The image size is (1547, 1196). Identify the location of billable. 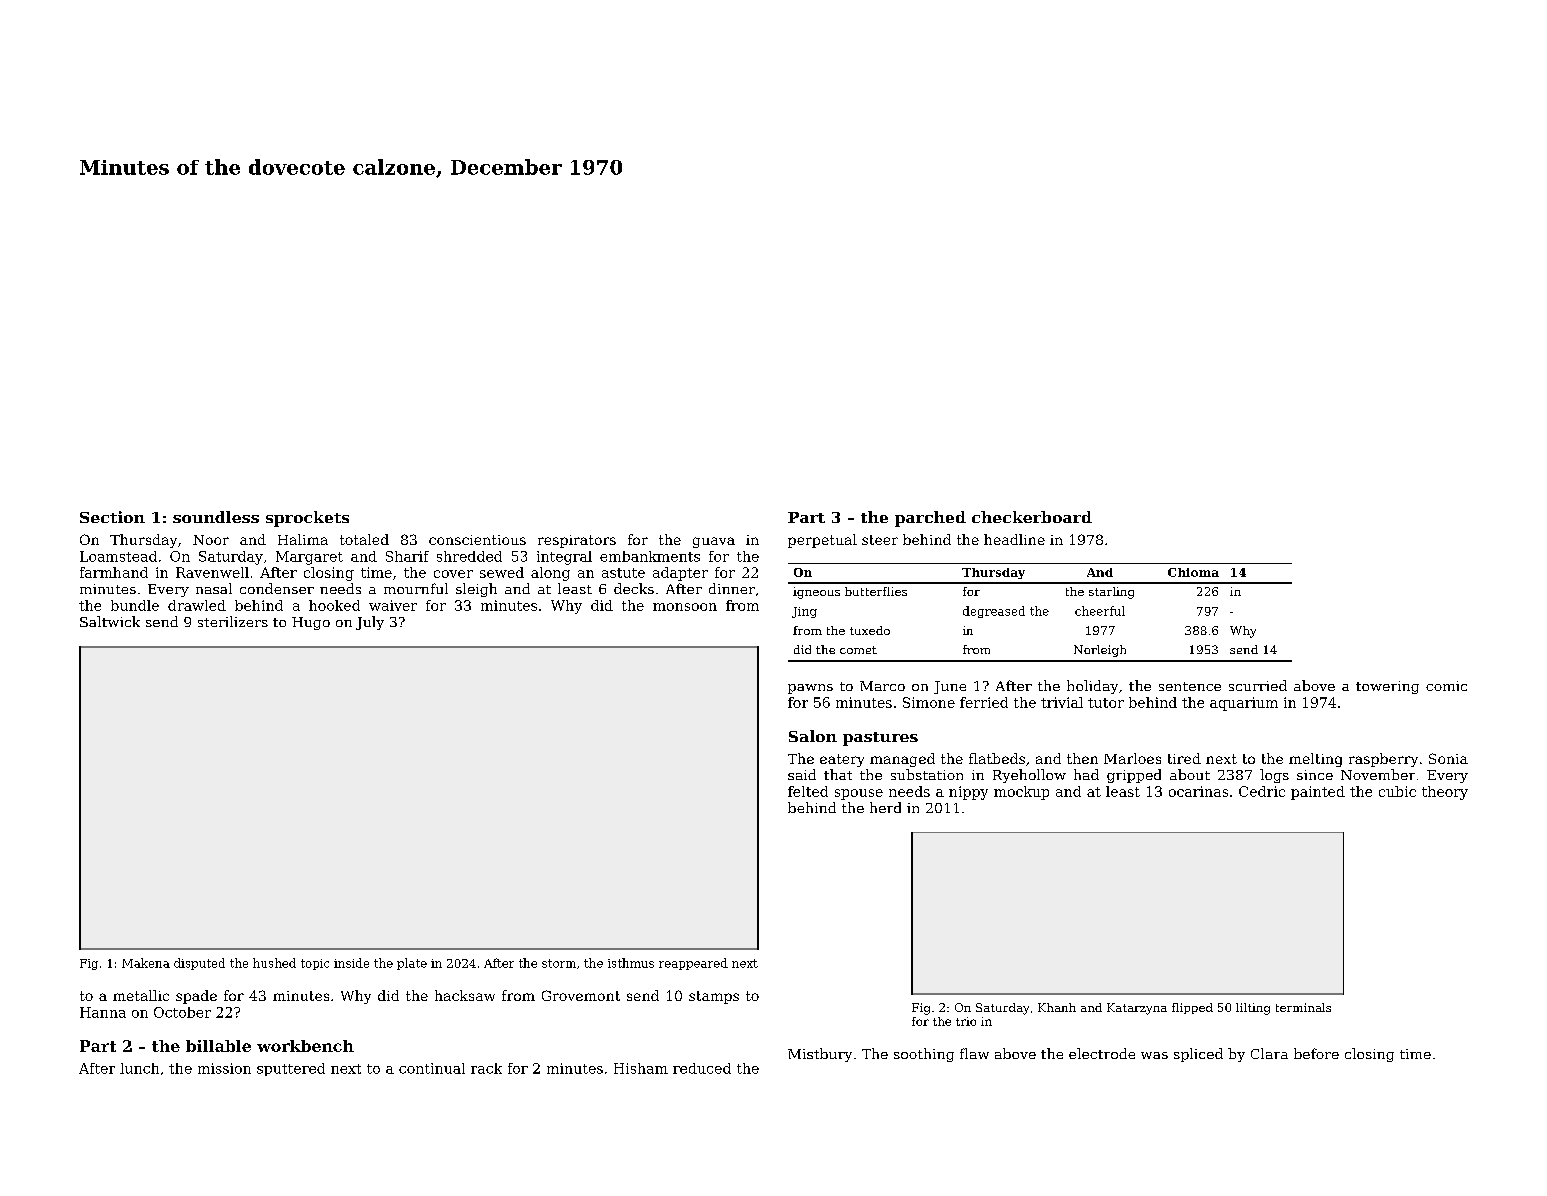
(218, 1046).
